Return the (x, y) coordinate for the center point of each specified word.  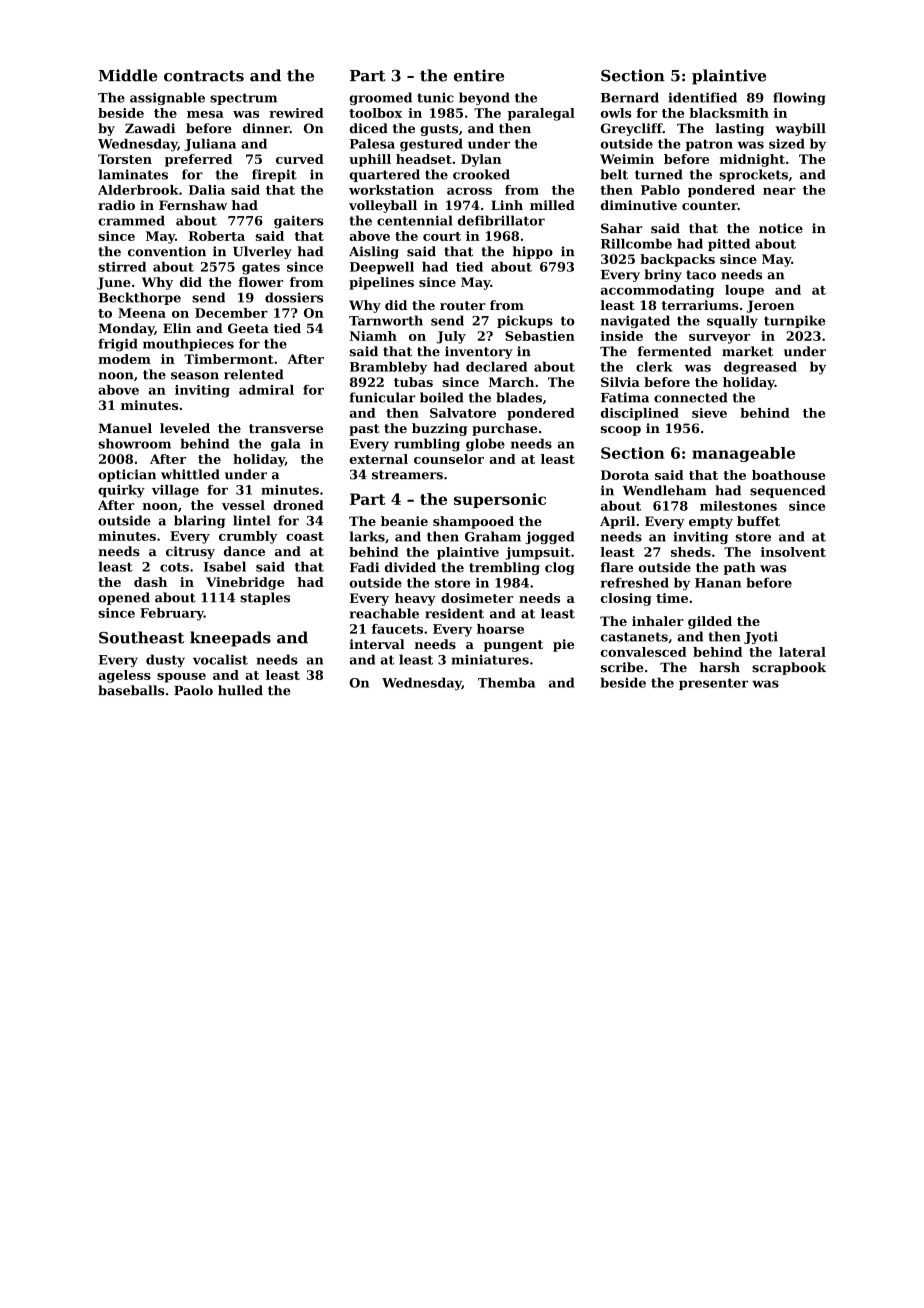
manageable (743, 454)
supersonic (500, 500)
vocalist (220, 659)
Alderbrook (138, 190)
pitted (729, 244)
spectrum (243, 99)
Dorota (625, 475)
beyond (484, 98)
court (442, 236)
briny (663, 275)
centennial (414, 220)
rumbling (427, 445)
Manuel (125, 428)
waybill (800, 129)
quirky (121, 491)
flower (260, 282)
